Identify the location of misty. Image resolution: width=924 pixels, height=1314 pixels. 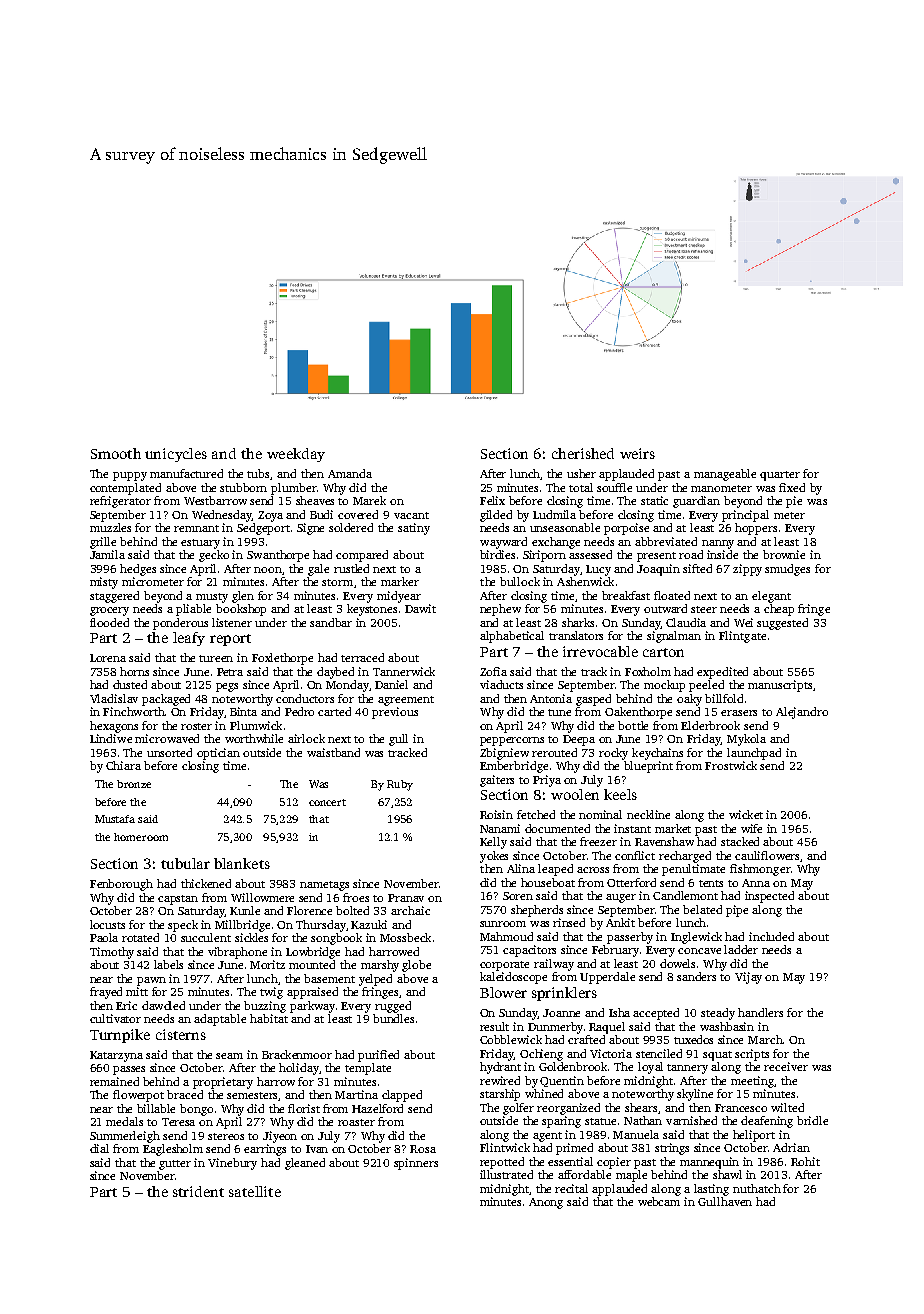
(104, 583).
